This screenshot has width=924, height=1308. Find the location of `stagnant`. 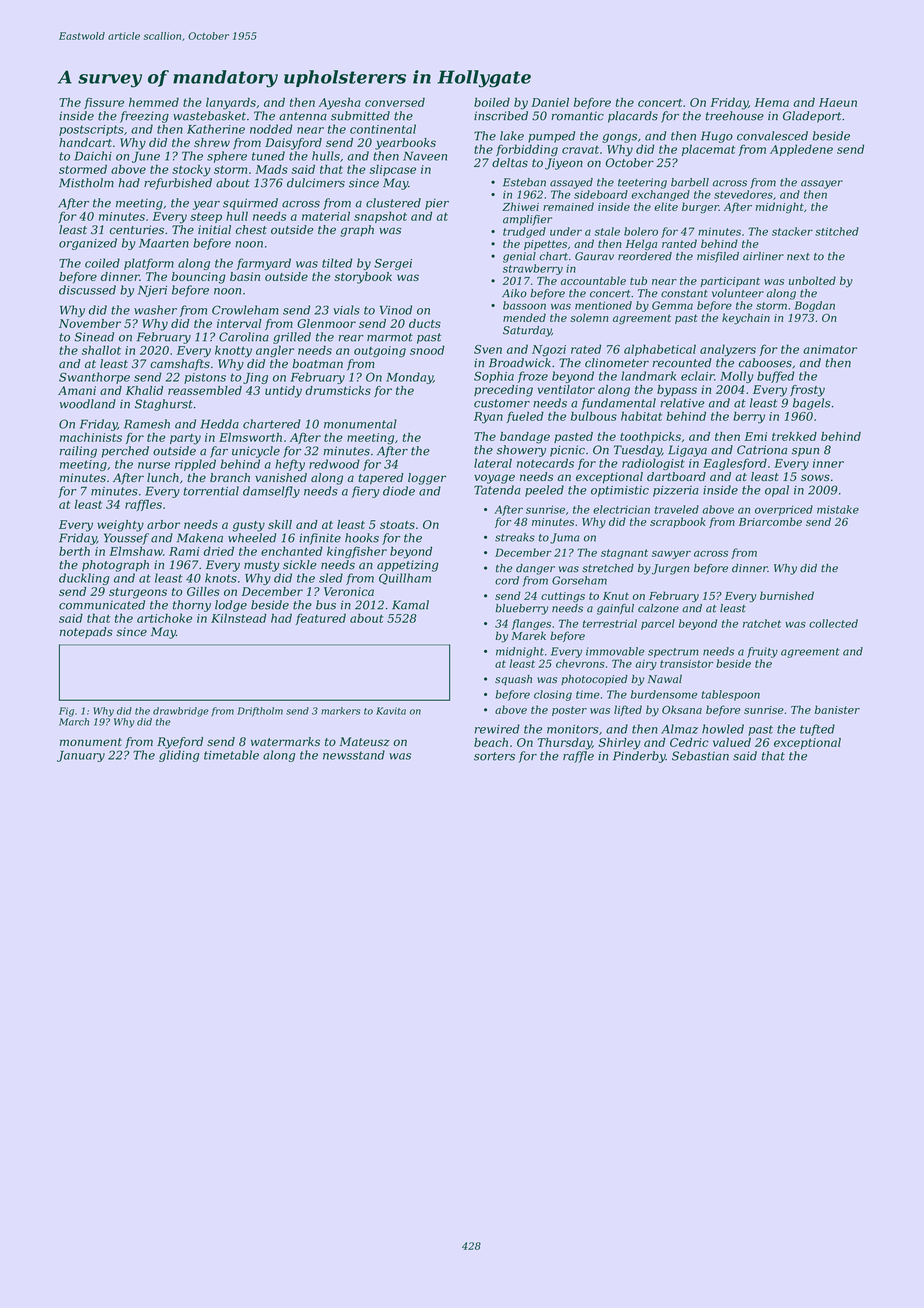

stagnant is located at coordinates (624, 554).
